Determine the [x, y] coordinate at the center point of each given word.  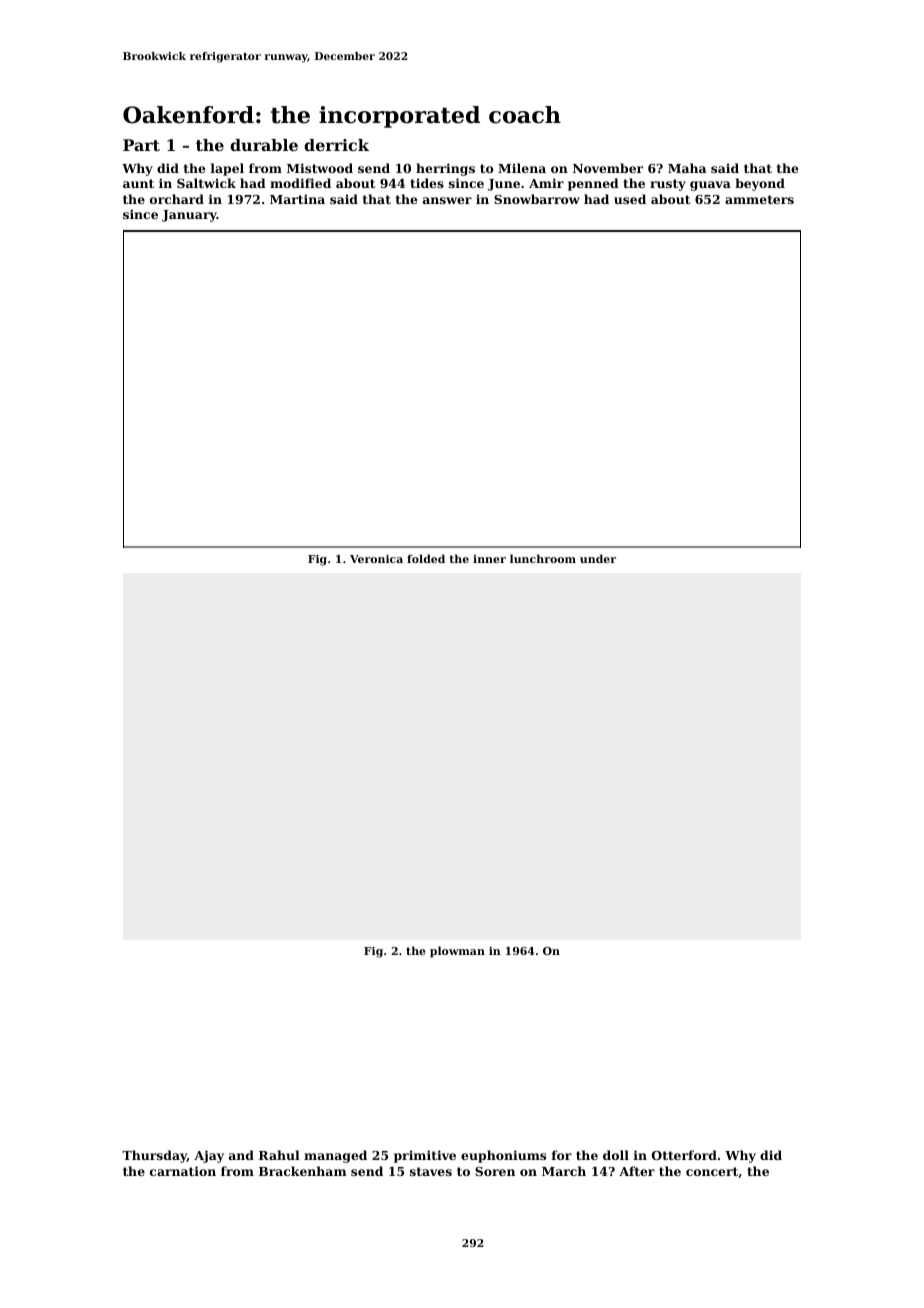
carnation [183, 1171]
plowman [457, 952]
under [598, 558]
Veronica [376, 558]
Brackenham [303, 1171]
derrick [336, 145]
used [630, 199]
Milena [522, 168]
